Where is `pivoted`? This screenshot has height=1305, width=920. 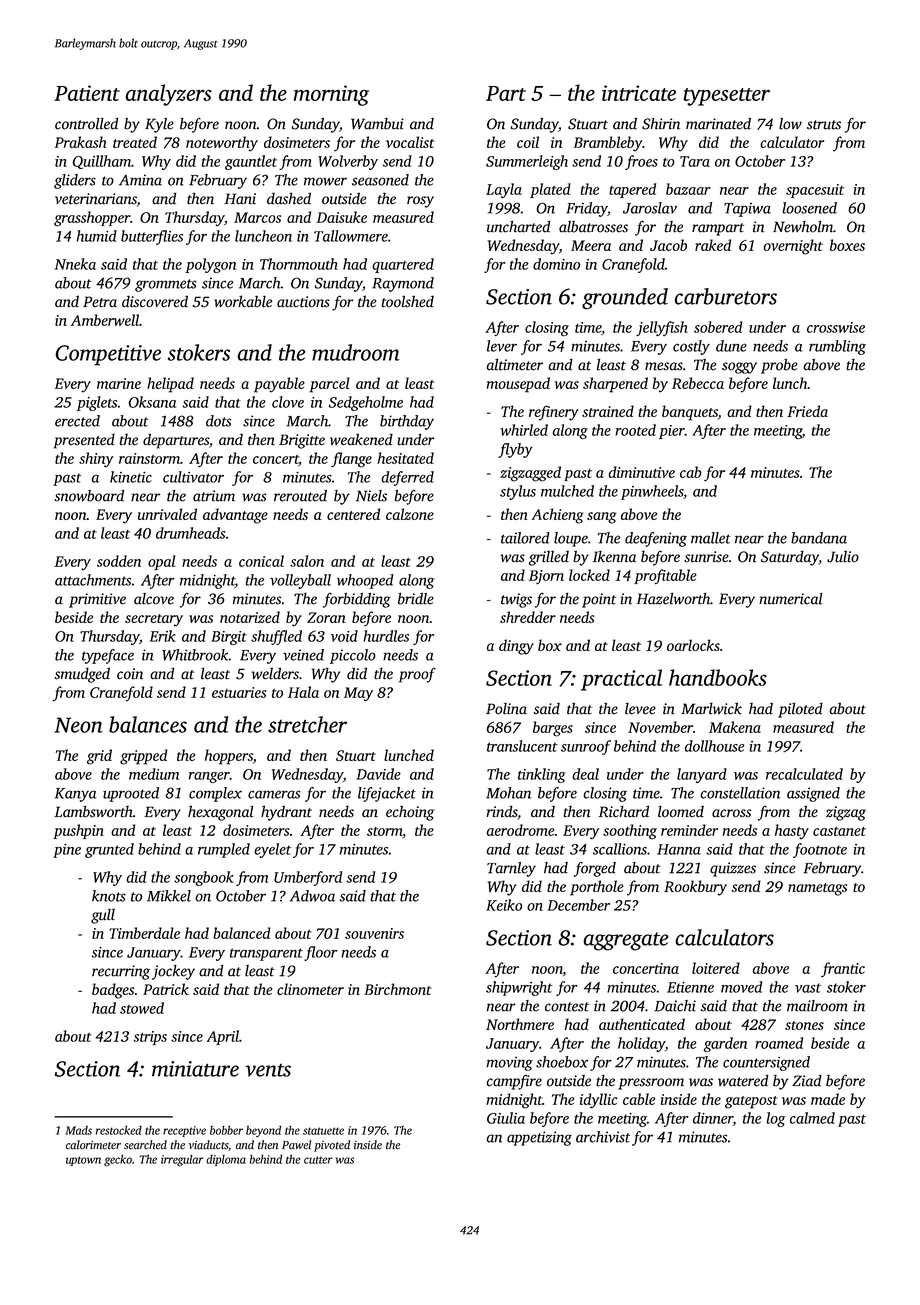 pivoted is located at coordinates (332, 1146).
